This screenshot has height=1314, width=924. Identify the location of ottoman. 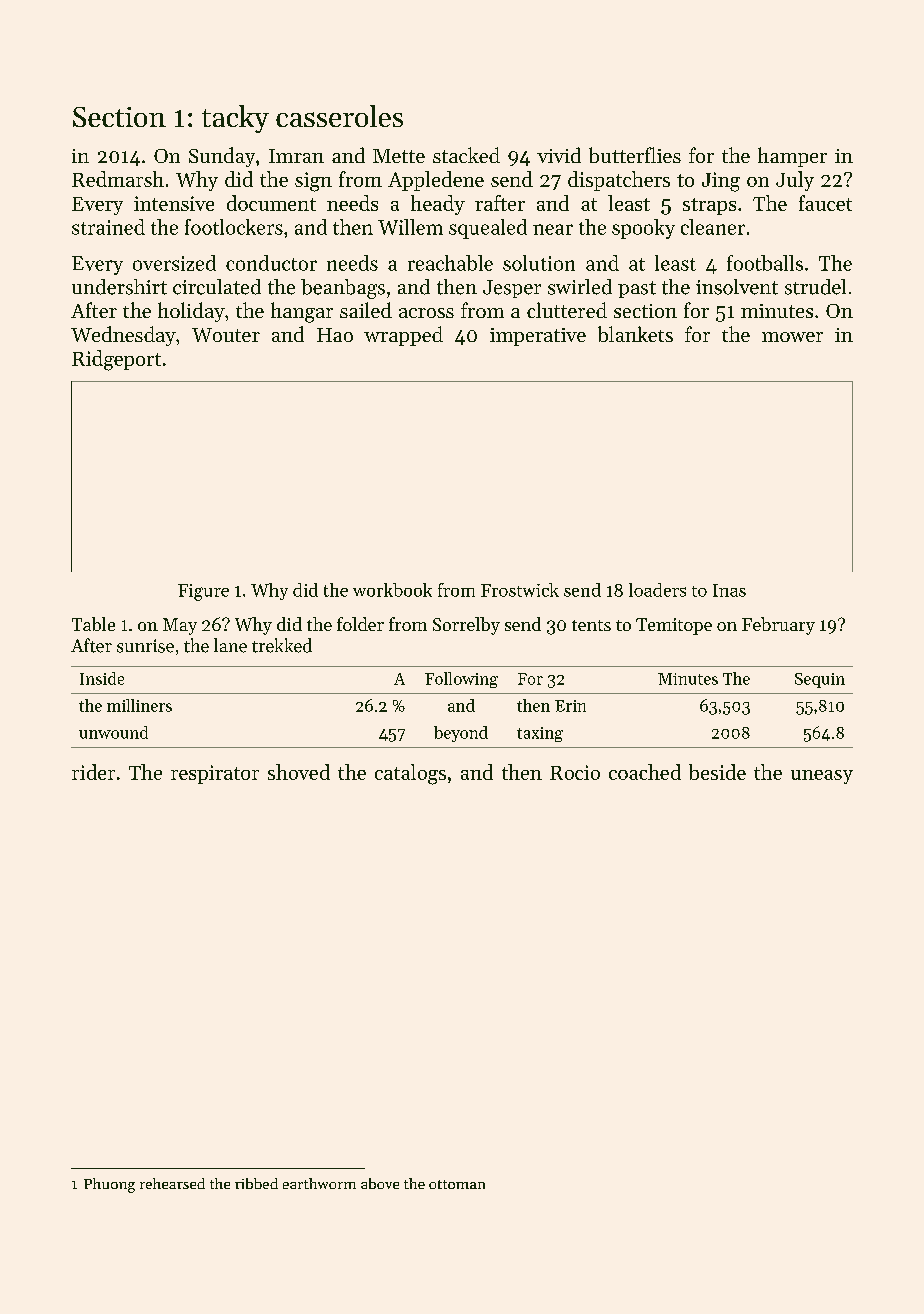
(457, 1184).
